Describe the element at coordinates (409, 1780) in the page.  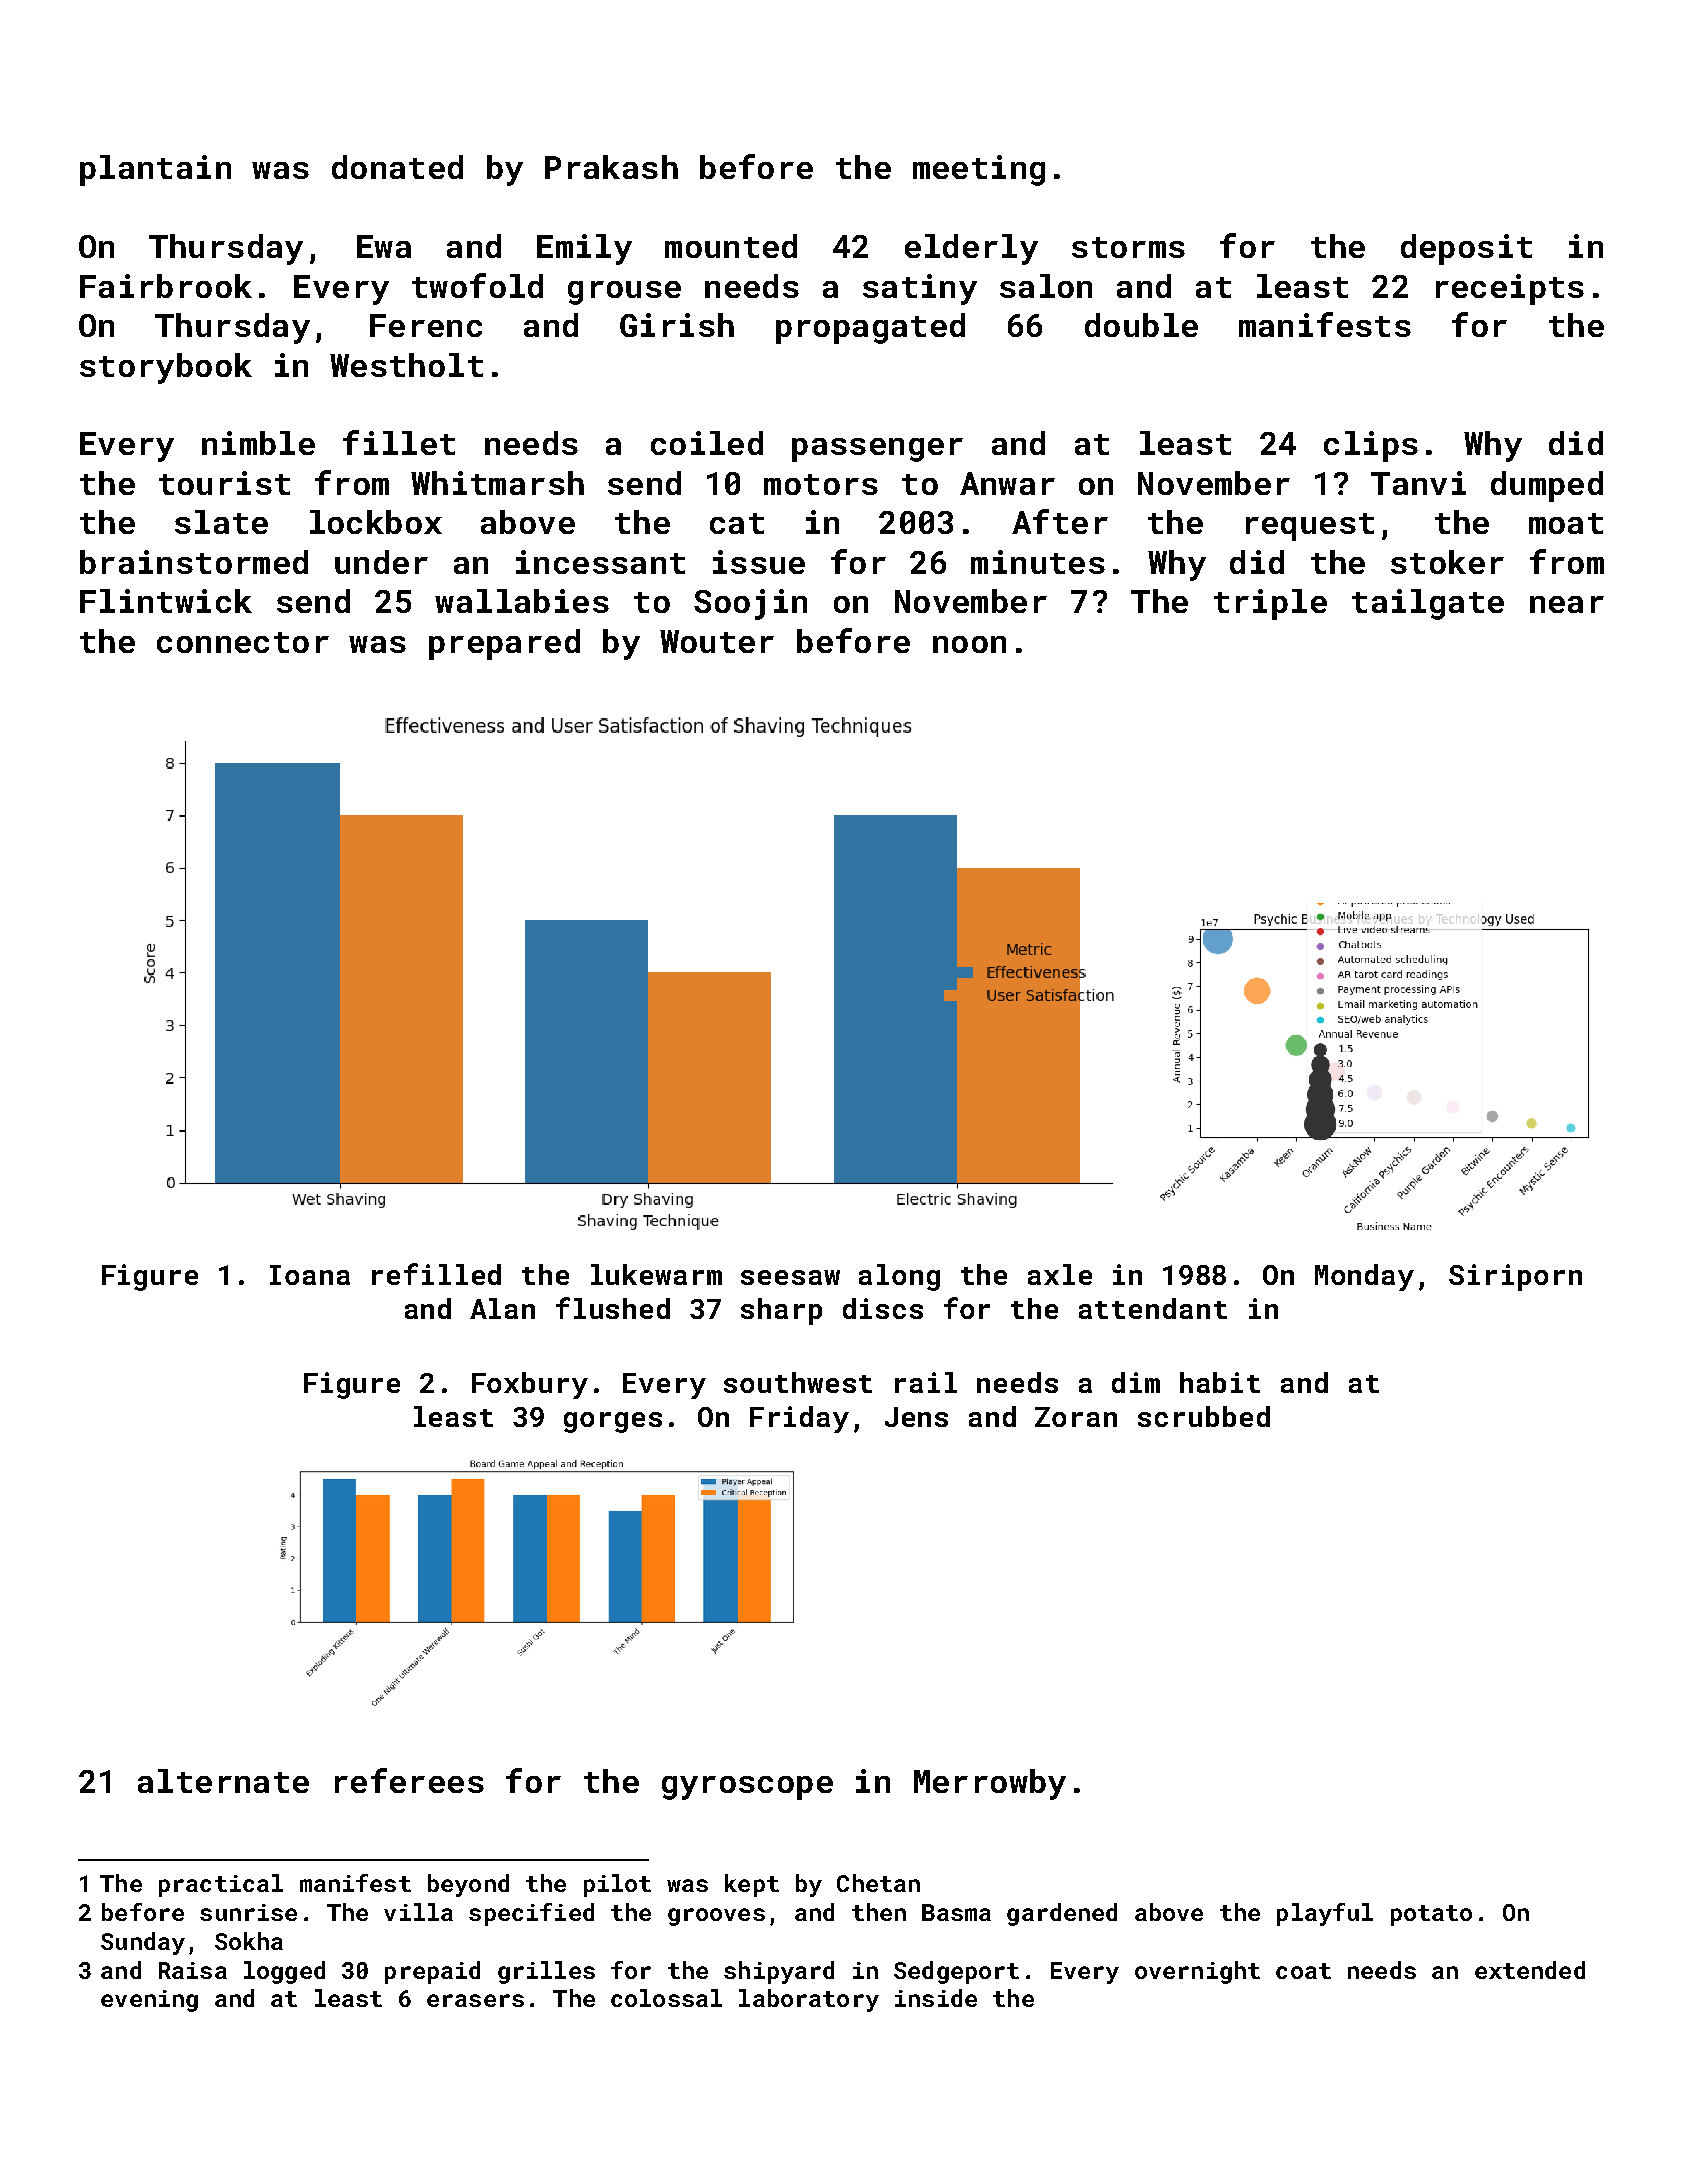
I see `referees` at that location.
